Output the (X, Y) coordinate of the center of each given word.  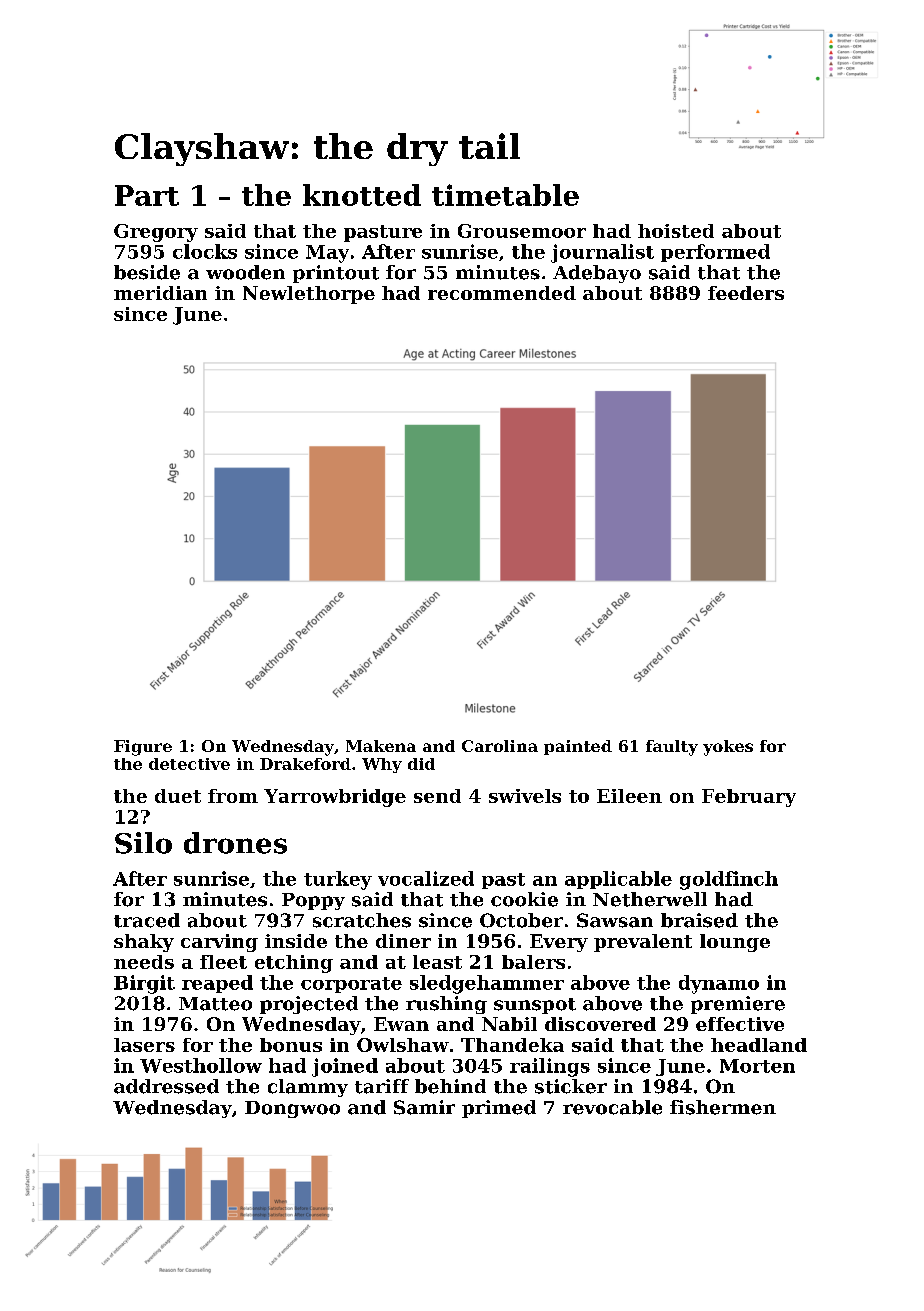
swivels (525, 796)
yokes (728, 748)
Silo (143, 843)
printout (336, 274)
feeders (746, 293)
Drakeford (305, 764)
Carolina (500, 746)
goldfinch (729, 880)
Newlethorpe (309, 295)
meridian (160, 293)
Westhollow (201, 1065)
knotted (362, 195)
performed (715, 253)
